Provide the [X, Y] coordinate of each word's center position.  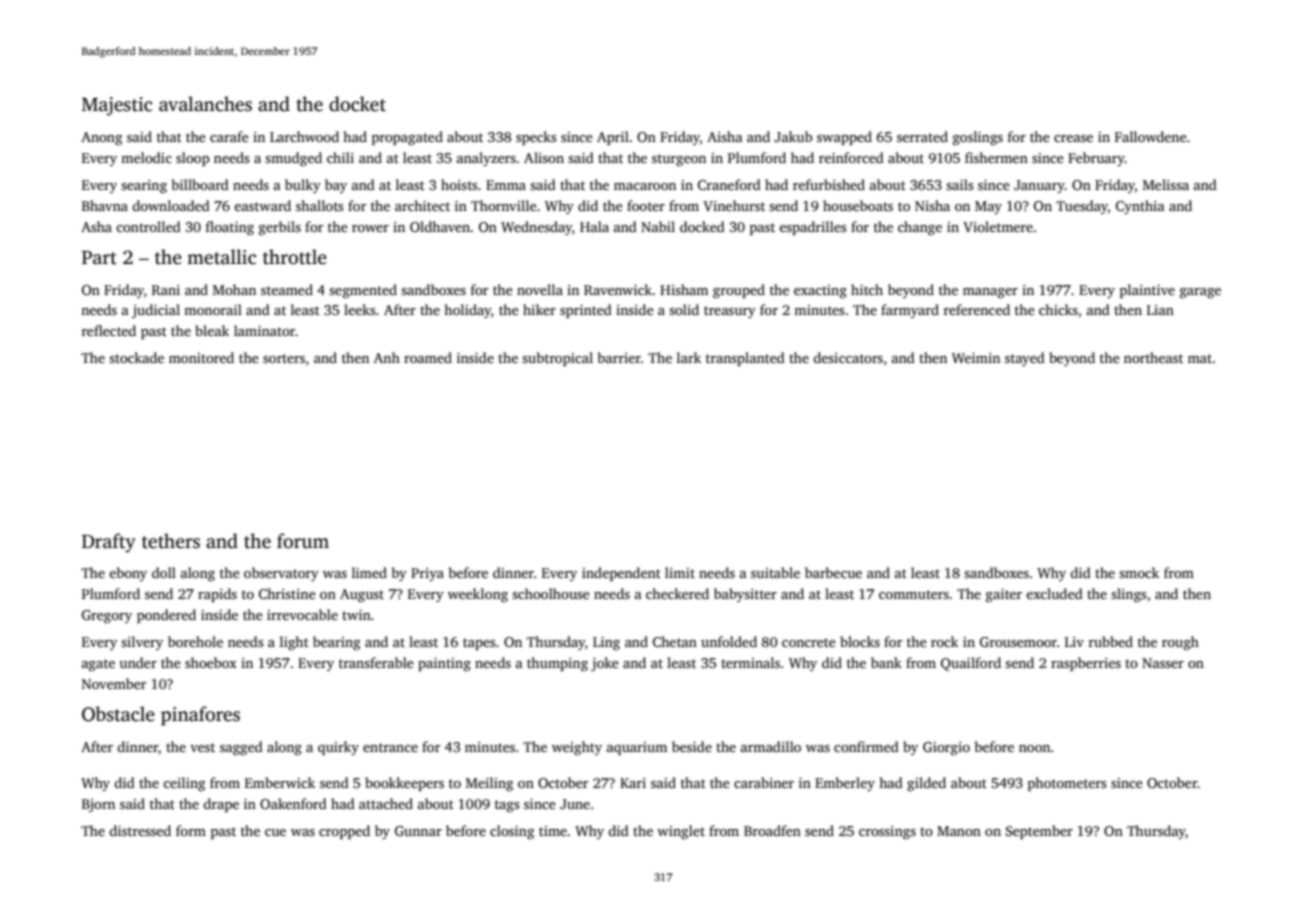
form [191, 830]
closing [512, 832]
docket [357, 104]
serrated [922, 136]
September [1039, 832]
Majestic [117, 106]
